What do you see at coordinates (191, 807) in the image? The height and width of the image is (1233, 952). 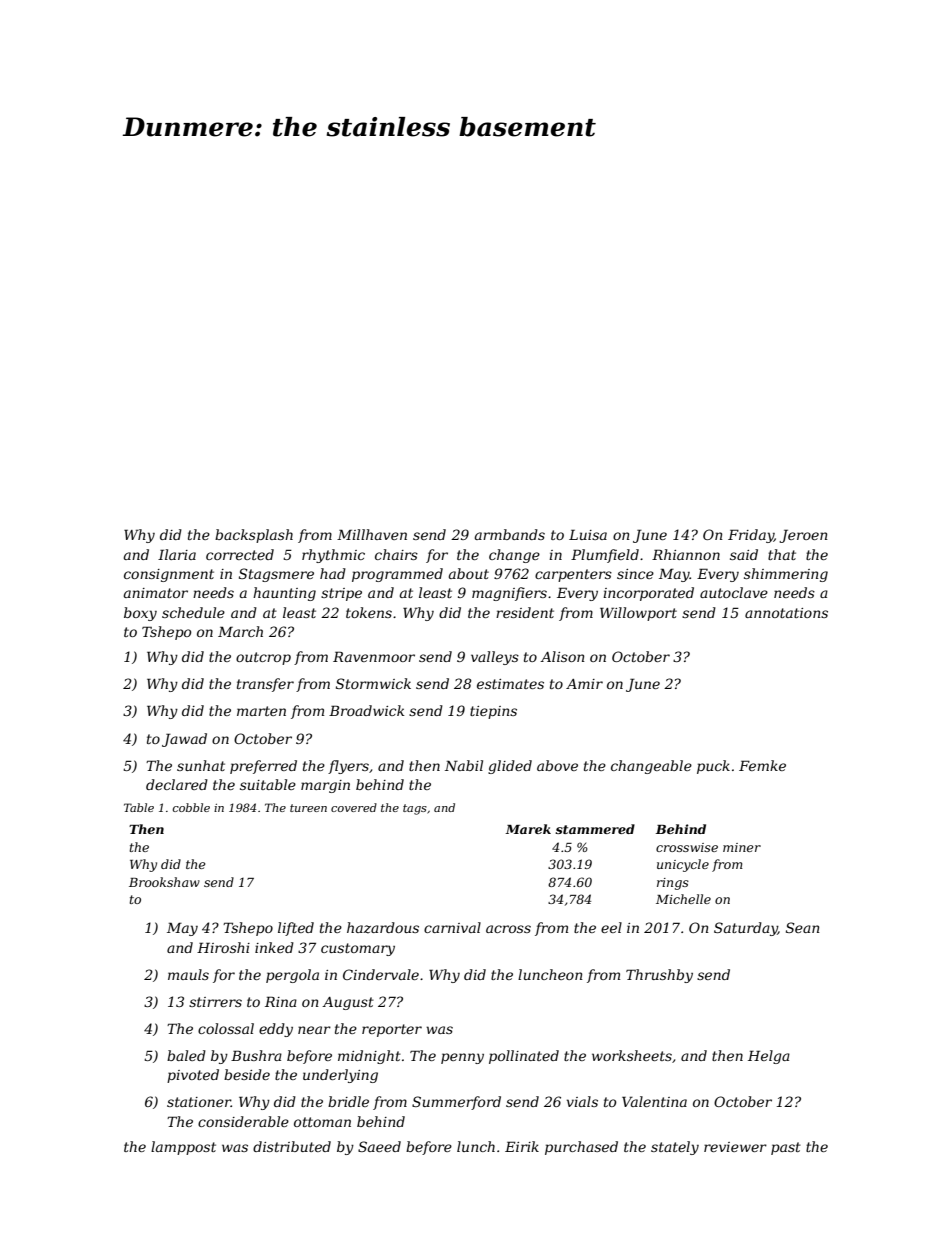 I see `cobble` at bounding box center [191, 807].
